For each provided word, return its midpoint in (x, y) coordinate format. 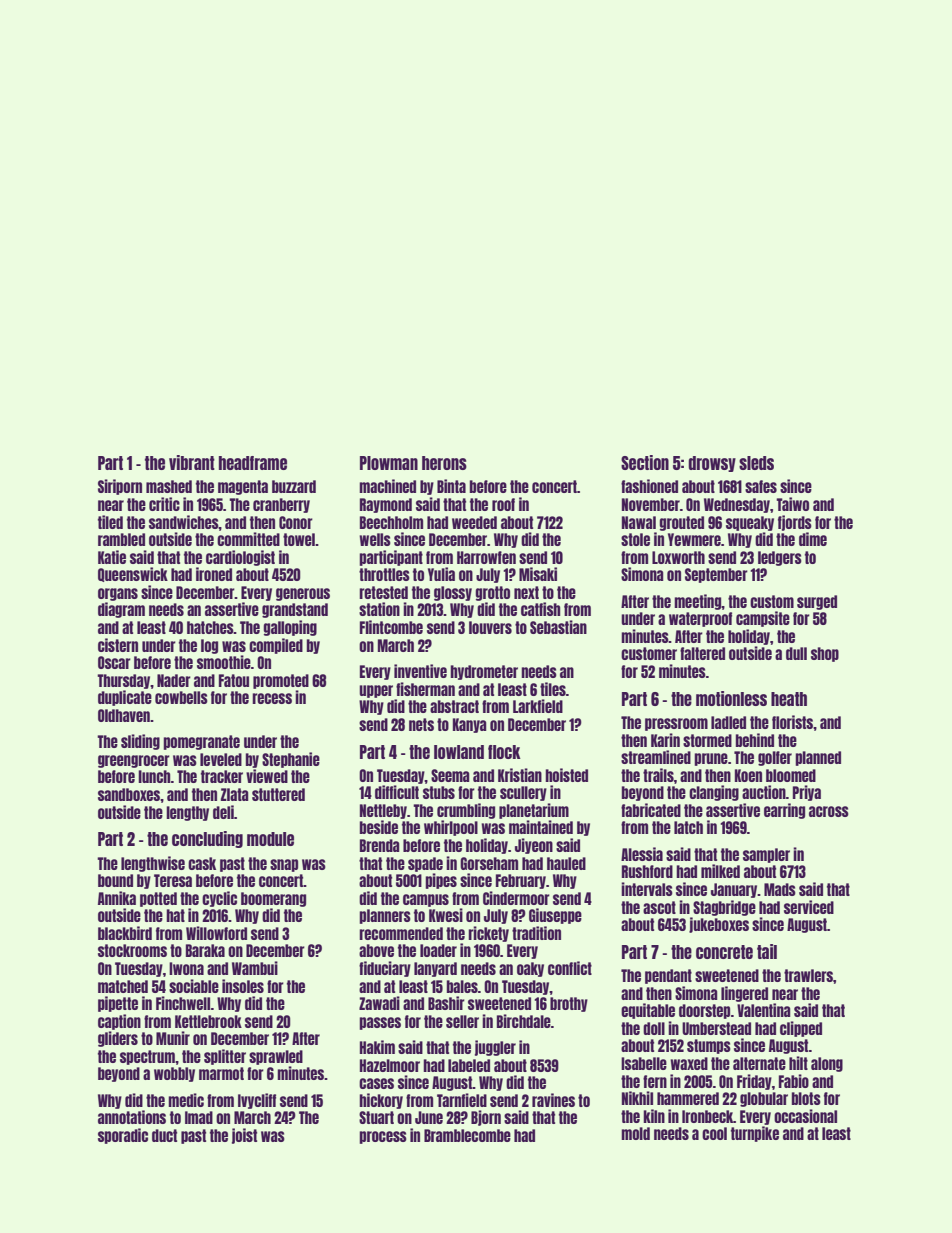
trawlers (808, 975)
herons (444, 463)
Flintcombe (391, 627)
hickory (381, 1101)
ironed (214, 574)
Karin (665, 740)
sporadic (123, 1136)
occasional (805, 1116)
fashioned (649, 486)
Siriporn (120, 487)
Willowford (216, 933)
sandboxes (129, 794)
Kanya (470, 725)
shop (825, 654)
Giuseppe (555, 916)
